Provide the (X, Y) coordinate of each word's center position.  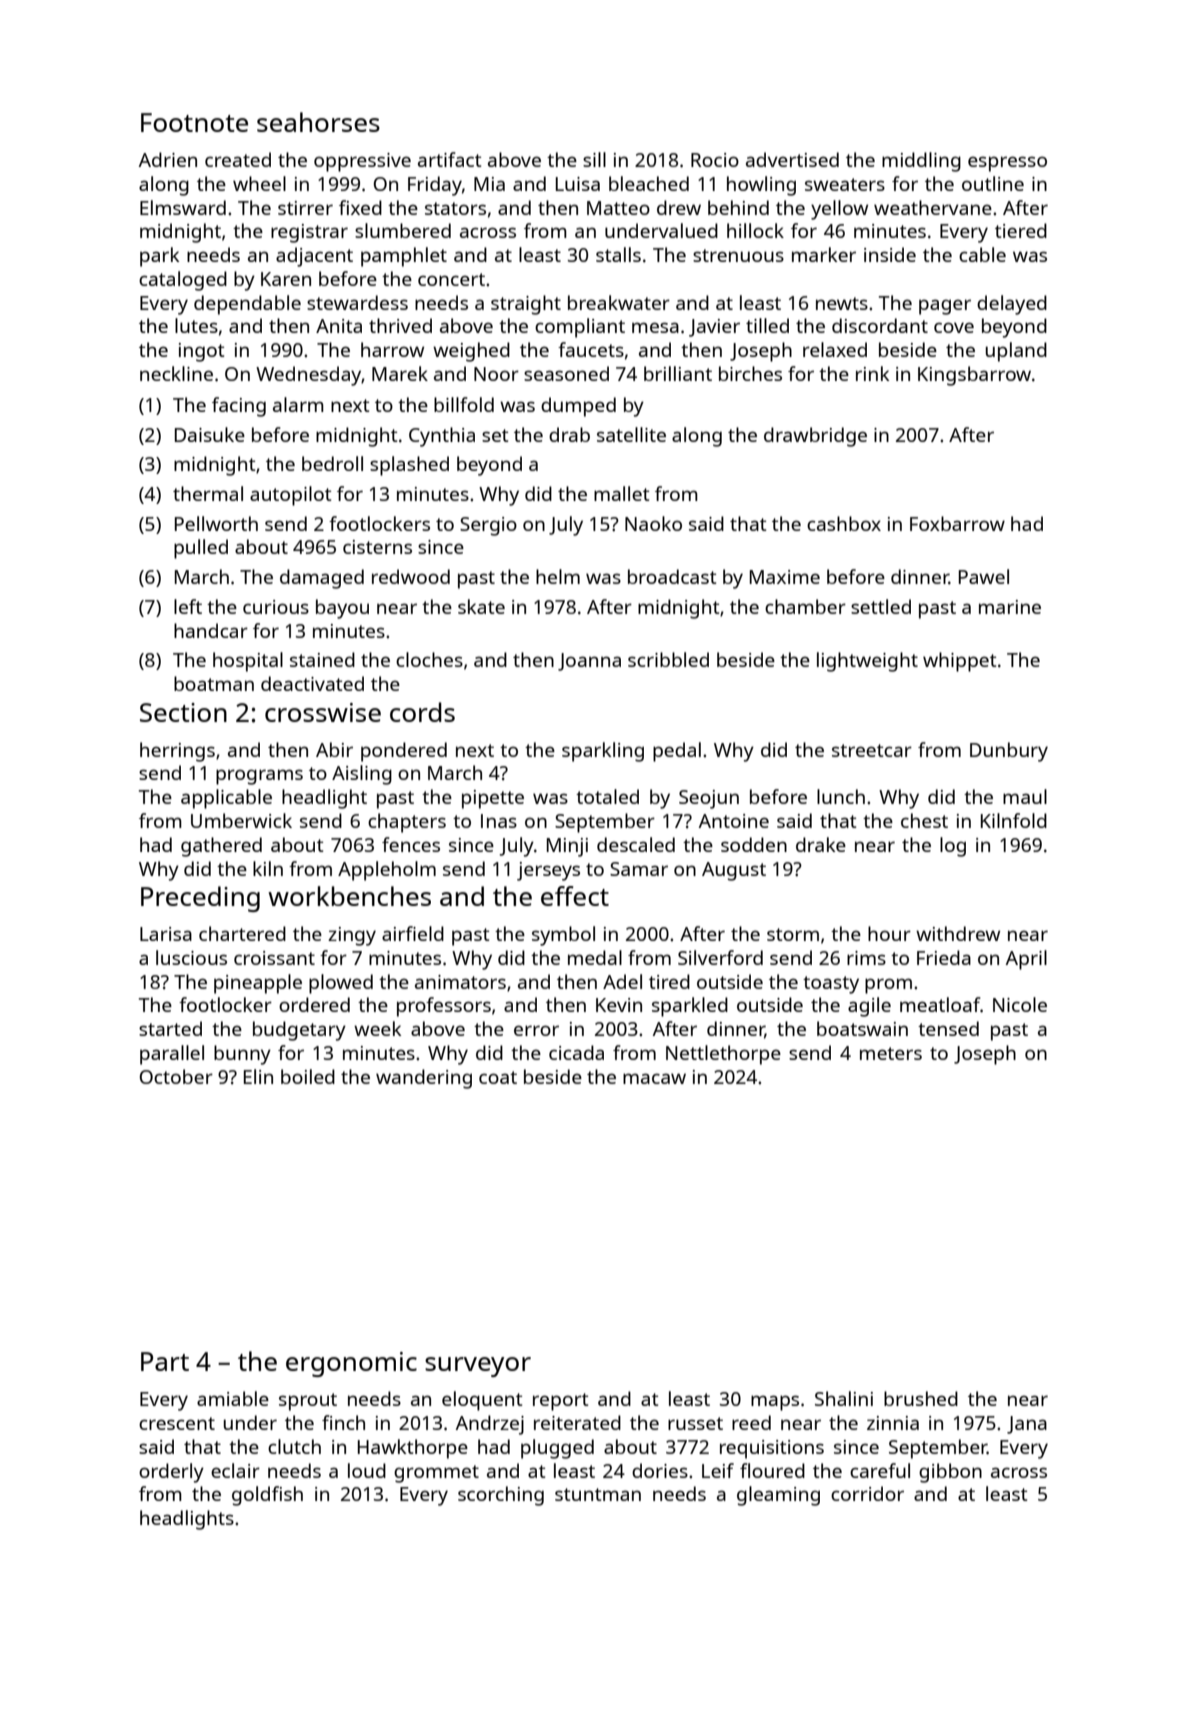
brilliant (678, 373)
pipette (493, 799)
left (188, 606)
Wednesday (308, 376)
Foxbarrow (957, 523)
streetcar (872, 750)
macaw (654, 1078)
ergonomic (351, 1364)
